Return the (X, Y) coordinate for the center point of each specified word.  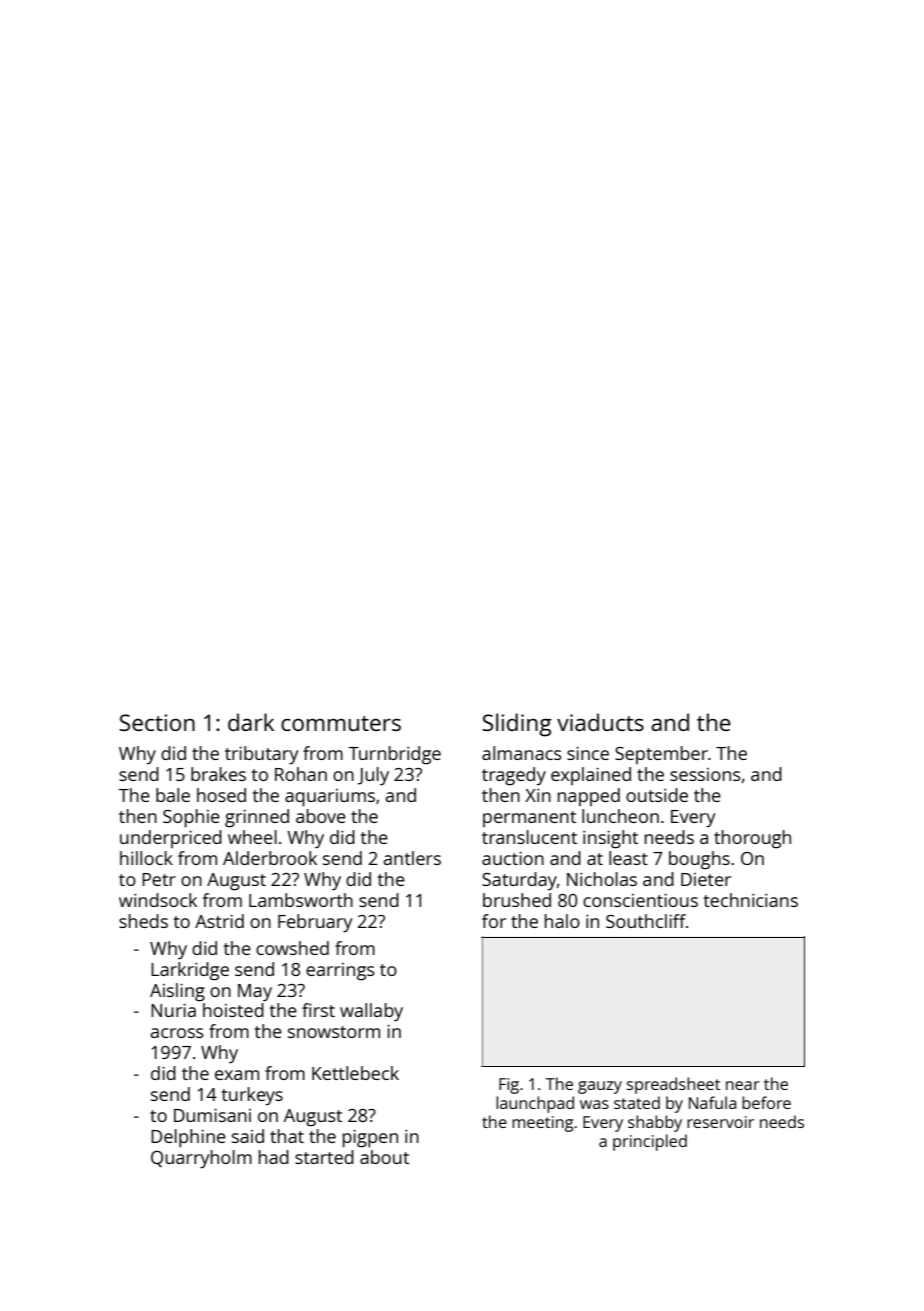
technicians (750, 900)
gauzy (600, 1087)
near (743, 1085)
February (315, 923)
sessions (705, 774)
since (588, 753)
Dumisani (212, 1115)
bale (173, 795)
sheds (143, 921)
